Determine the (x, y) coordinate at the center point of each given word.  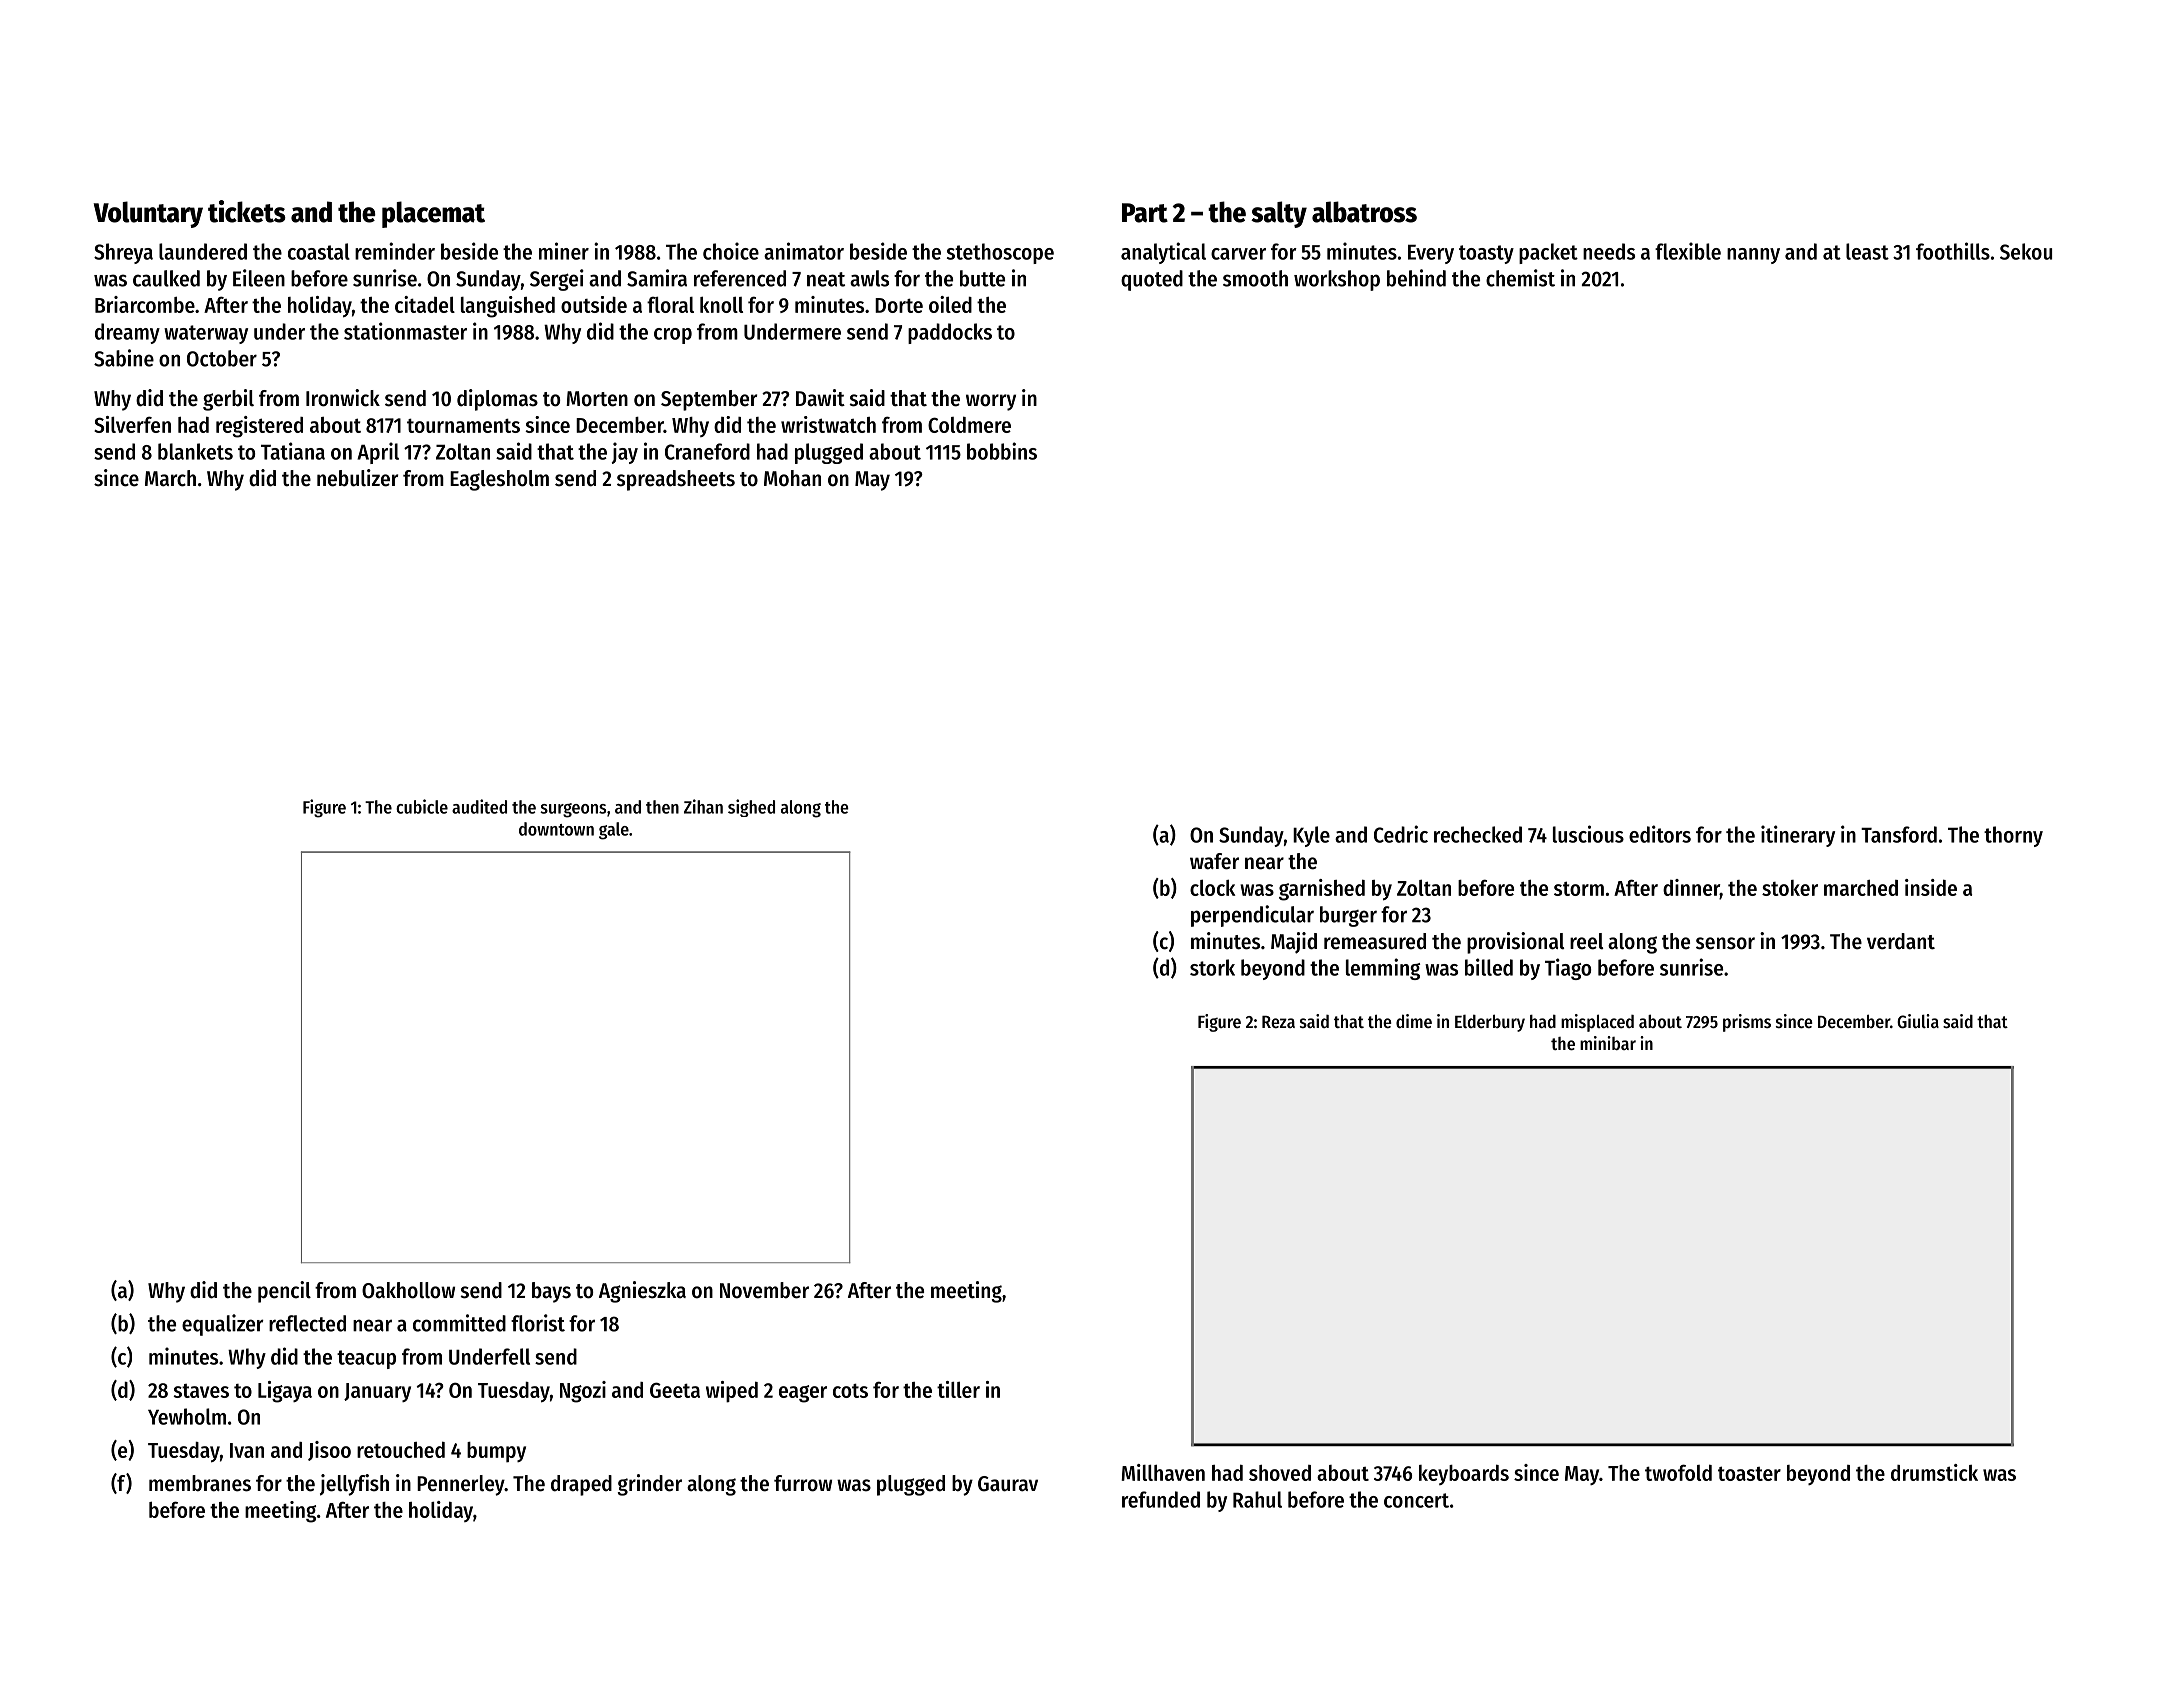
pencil (284, 1292)
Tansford (1899, 834)
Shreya (123, 253)
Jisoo (329, 1451)
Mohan (792, 478)
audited (479, 806)
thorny (2013, 836)
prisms (1747, 1023)
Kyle (1311, 836)
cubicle (422, 806)
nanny (1753, 256)
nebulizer (357, 478)
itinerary (1798, 836)
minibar (1608, 1043)
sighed (751, 808)
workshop (1337, 280)
